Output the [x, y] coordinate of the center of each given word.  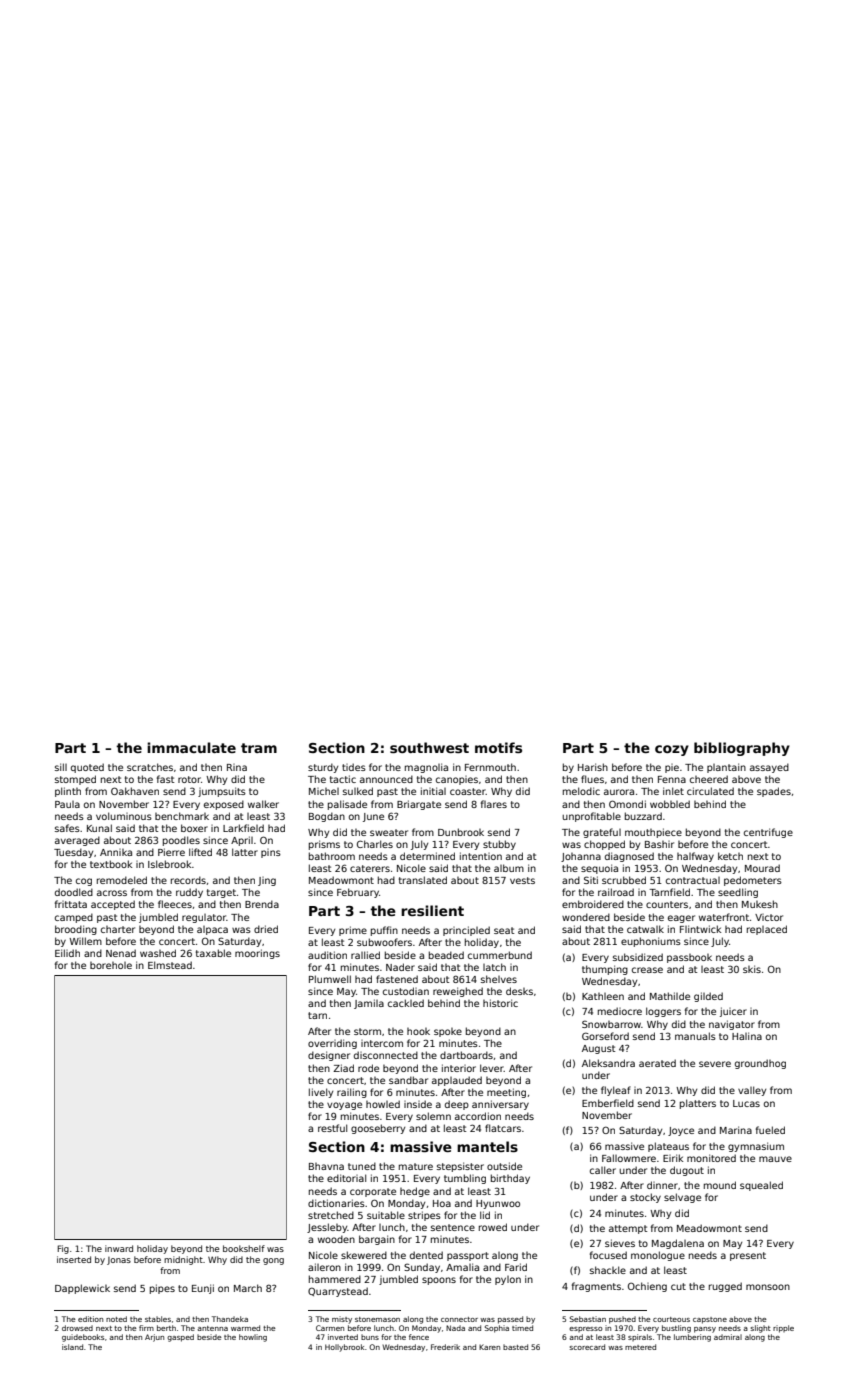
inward [119, 1248]
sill [61, 767]
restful [332, 1128]
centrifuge [768, 833]
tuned [362, 1166]
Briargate [419, 805]
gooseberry [378, 1129]
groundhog [760, 1064]
